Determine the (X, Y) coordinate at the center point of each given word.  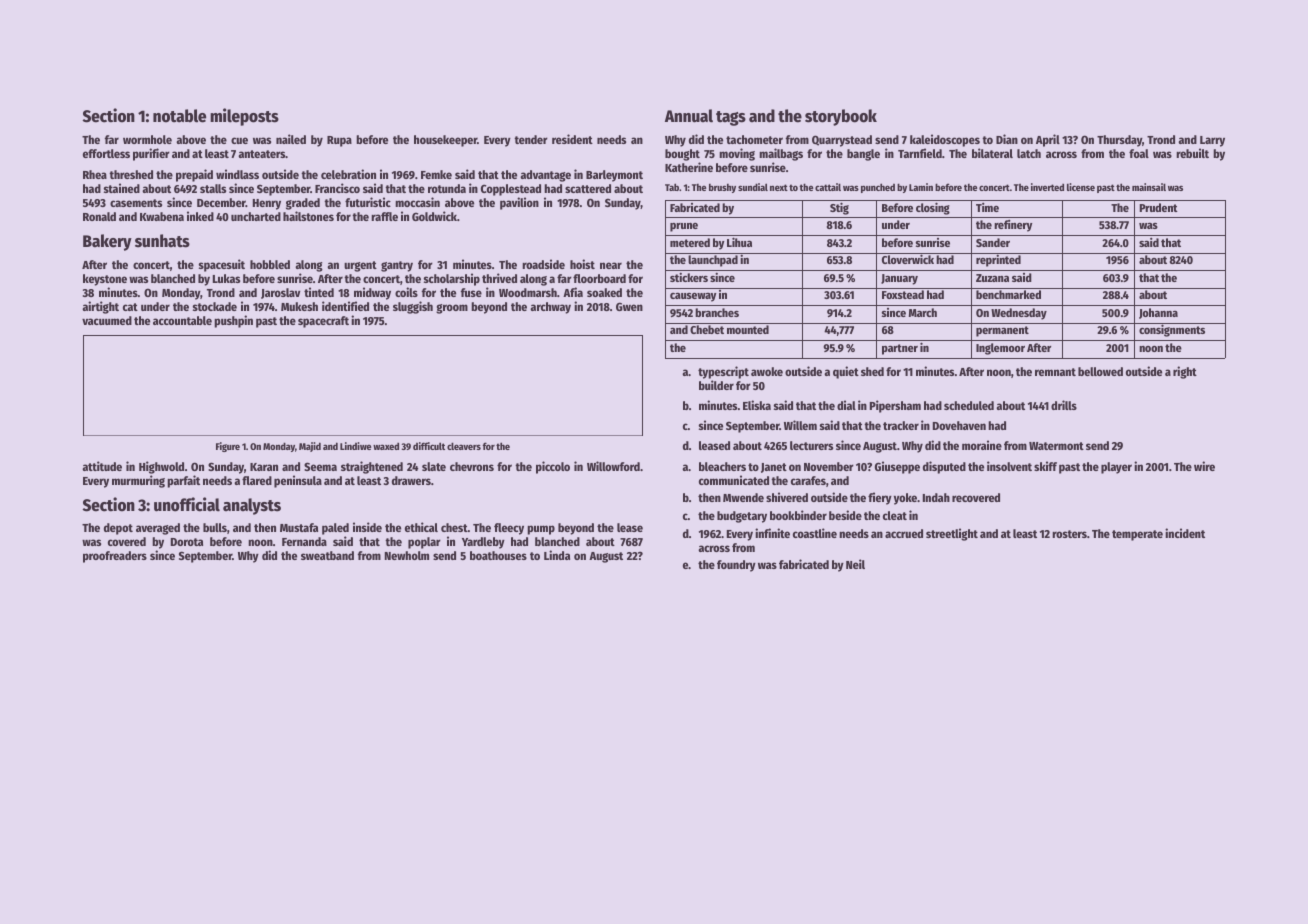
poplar (424, 543)
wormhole (147, 139)
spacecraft (323, 322)
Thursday (1119, 141)
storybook (841, 117)
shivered (787, 497)
